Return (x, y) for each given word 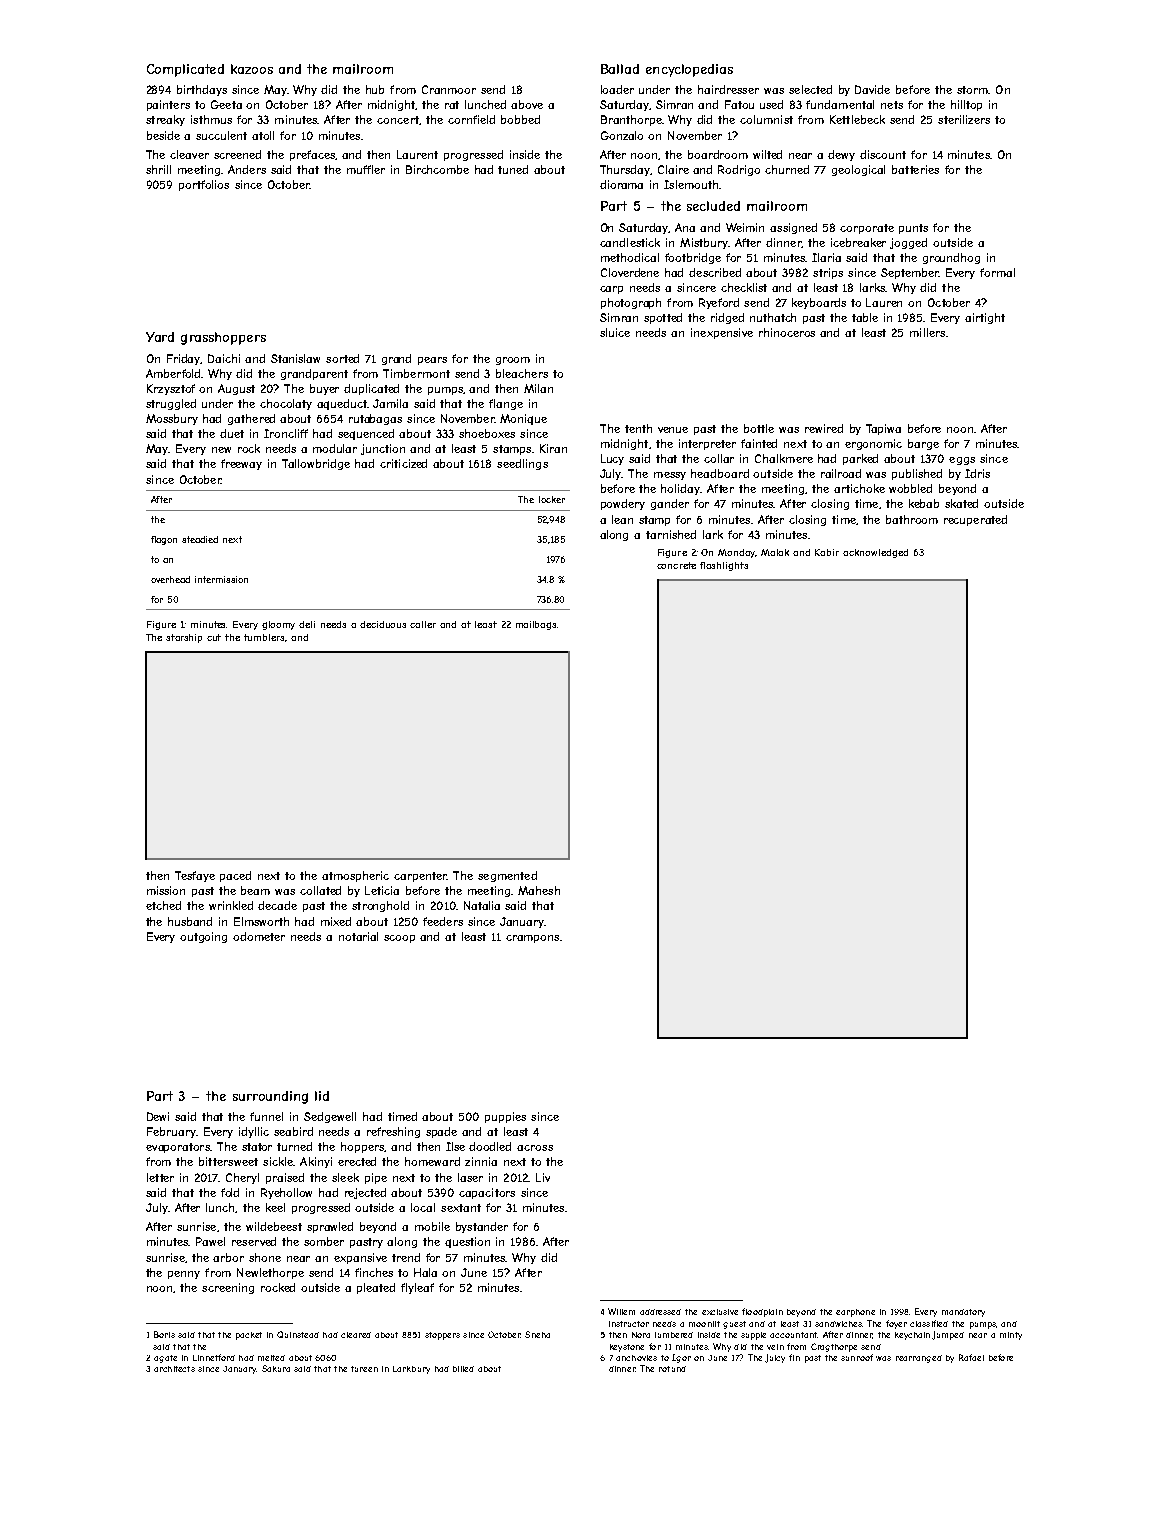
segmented (507, 876)
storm (972, 90)
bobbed (520, 119)
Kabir (827, 552)
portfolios (204, 185)
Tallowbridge (316, 464)
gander (670, 504)
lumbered (674, 1335)
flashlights (724, 566)
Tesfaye (195, 876)
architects (174, 1369)
